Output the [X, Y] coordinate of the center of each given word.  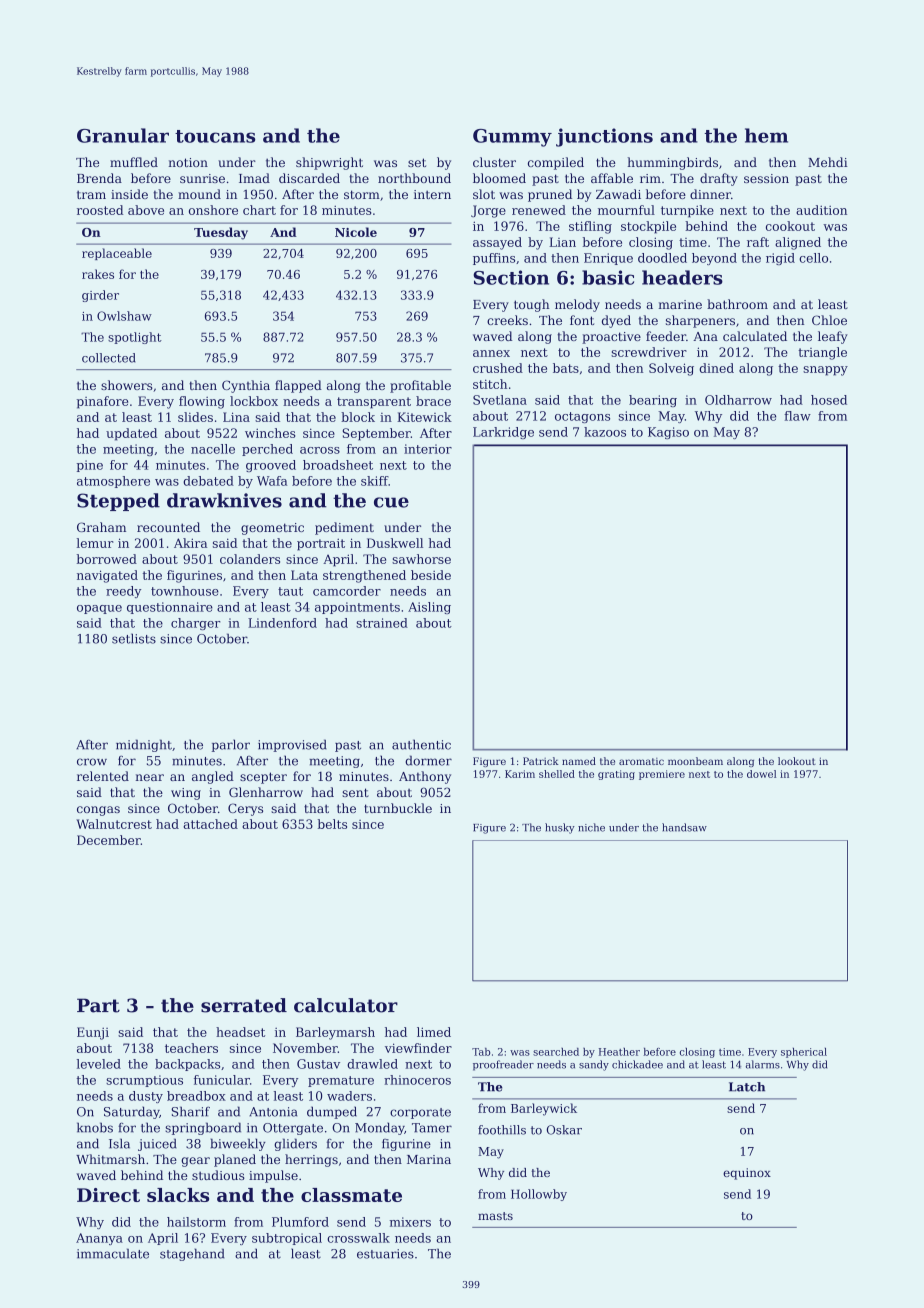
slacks [178, 1195]
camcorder [347, 591]
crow [92, 762]
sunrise [202, 178]
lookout [797, 761]
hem [766, 135]
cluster [494, 162]
